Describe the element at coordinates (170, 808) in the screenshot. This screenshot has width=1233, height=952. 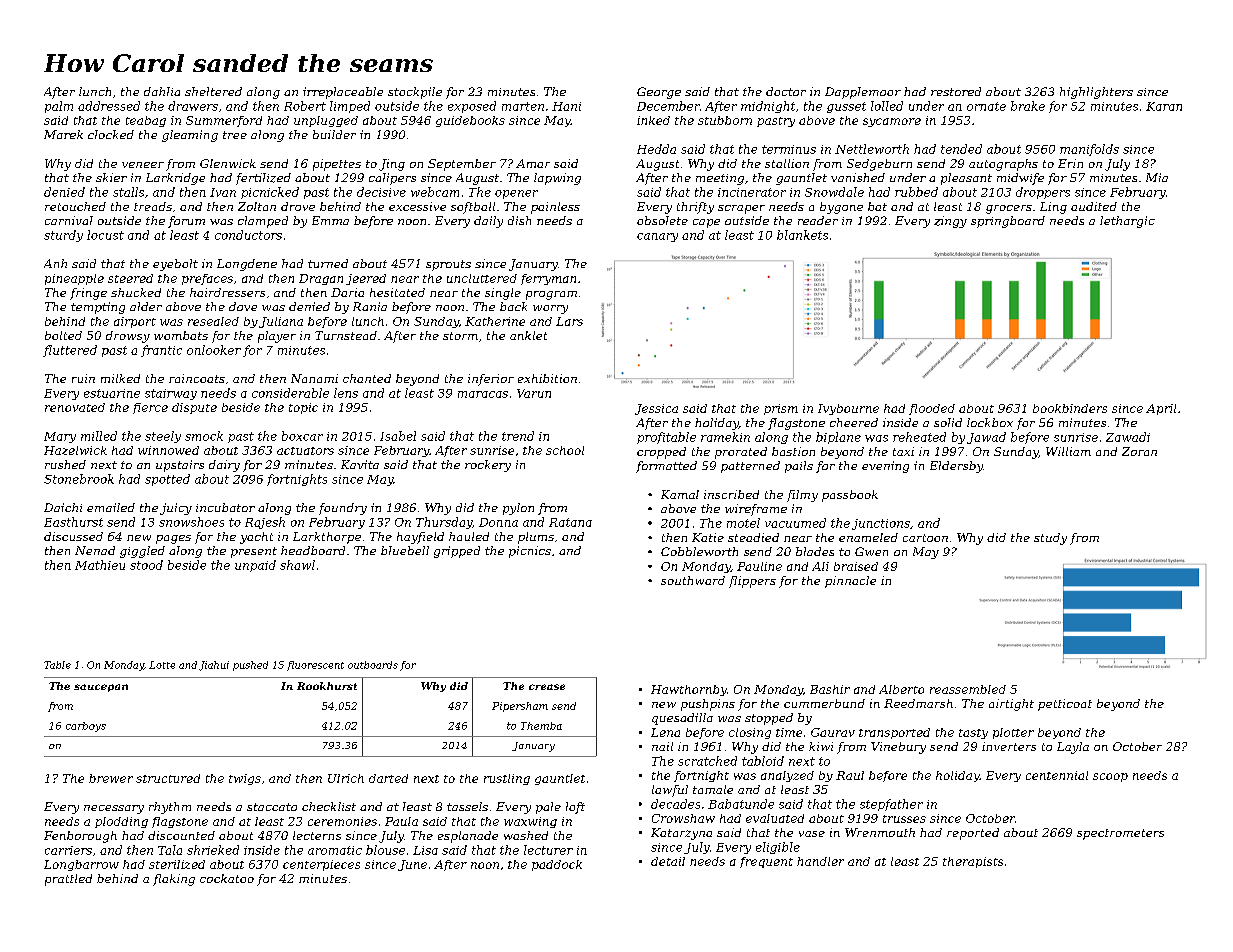
I see `rhythm` at that location.
